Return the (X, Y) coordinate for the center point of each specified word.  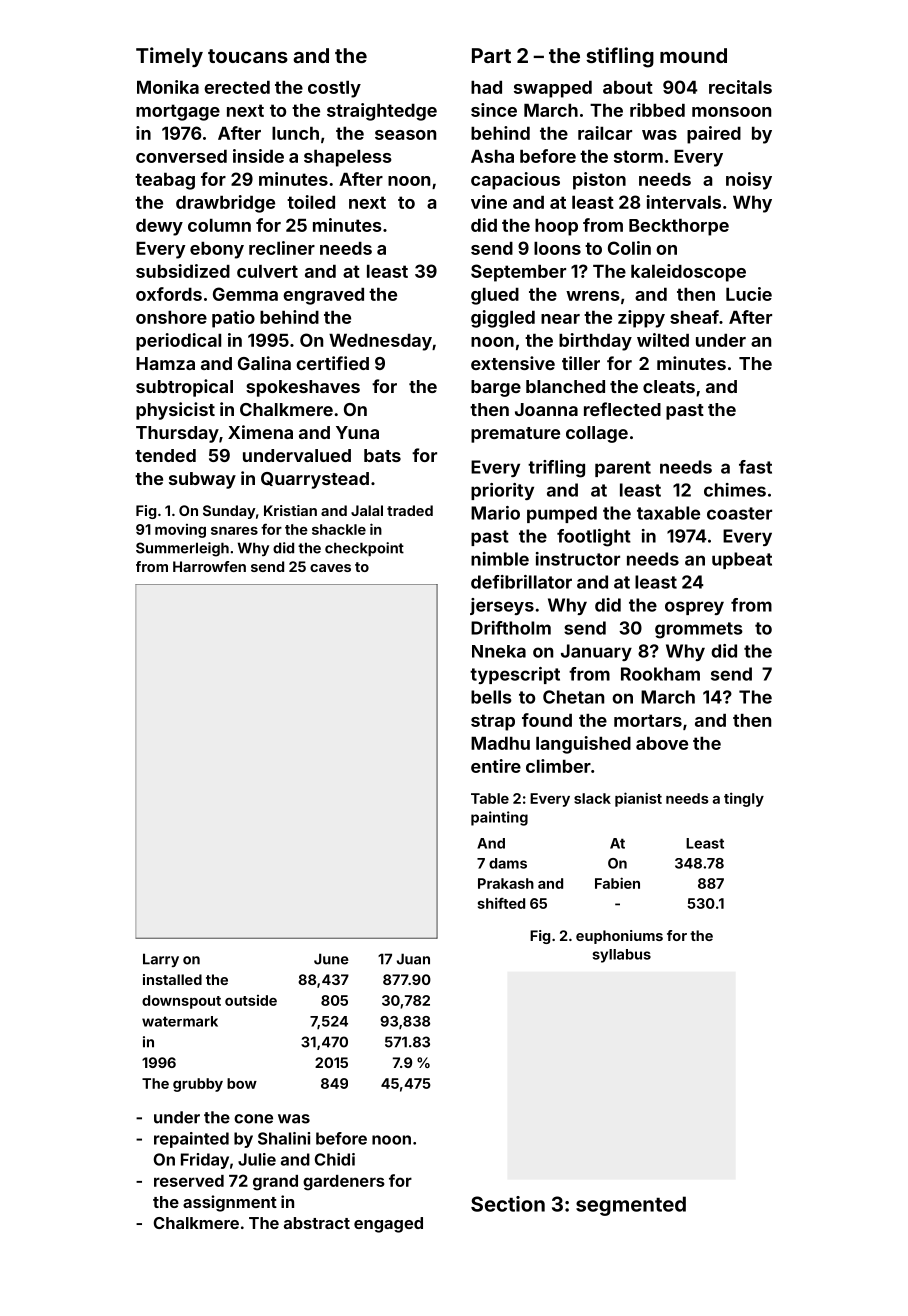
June (331, 959)
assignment (230, 1203)
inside (258, 156)
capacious (515, 181)
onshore (171, 317)
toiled (311, 202)
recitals (740, 87)
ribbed (657, 110)
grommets (699, 630)
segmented (631, 1206)
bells (491, 697)
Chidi (335, 1159)
